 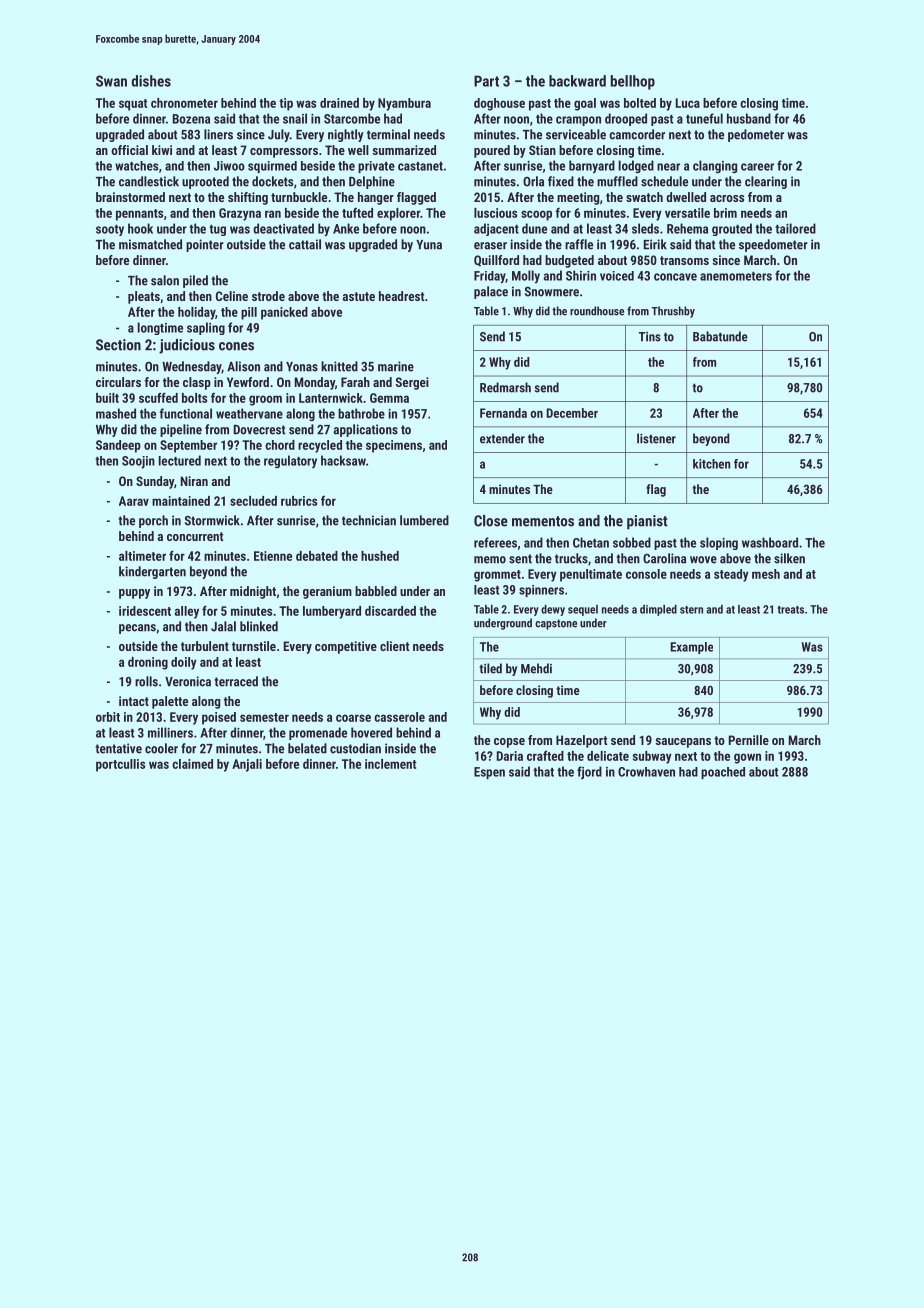 What do you see at coordinates (188, 446) in the screenshot?
I see `September` at bounding box center [188, 446].
